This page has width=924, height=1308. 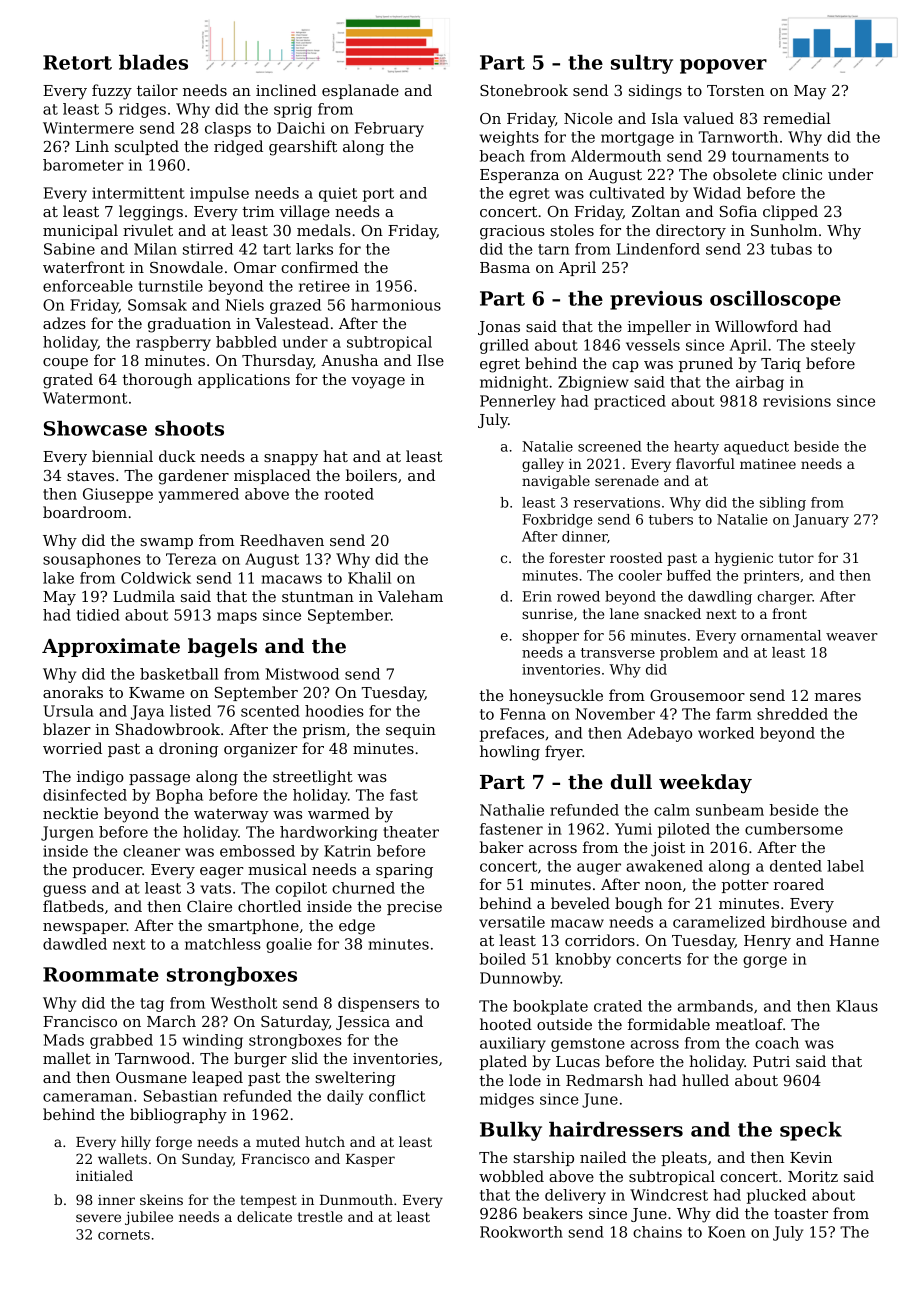 I want to click on Stonebrook, so click(x=524, y=90).
